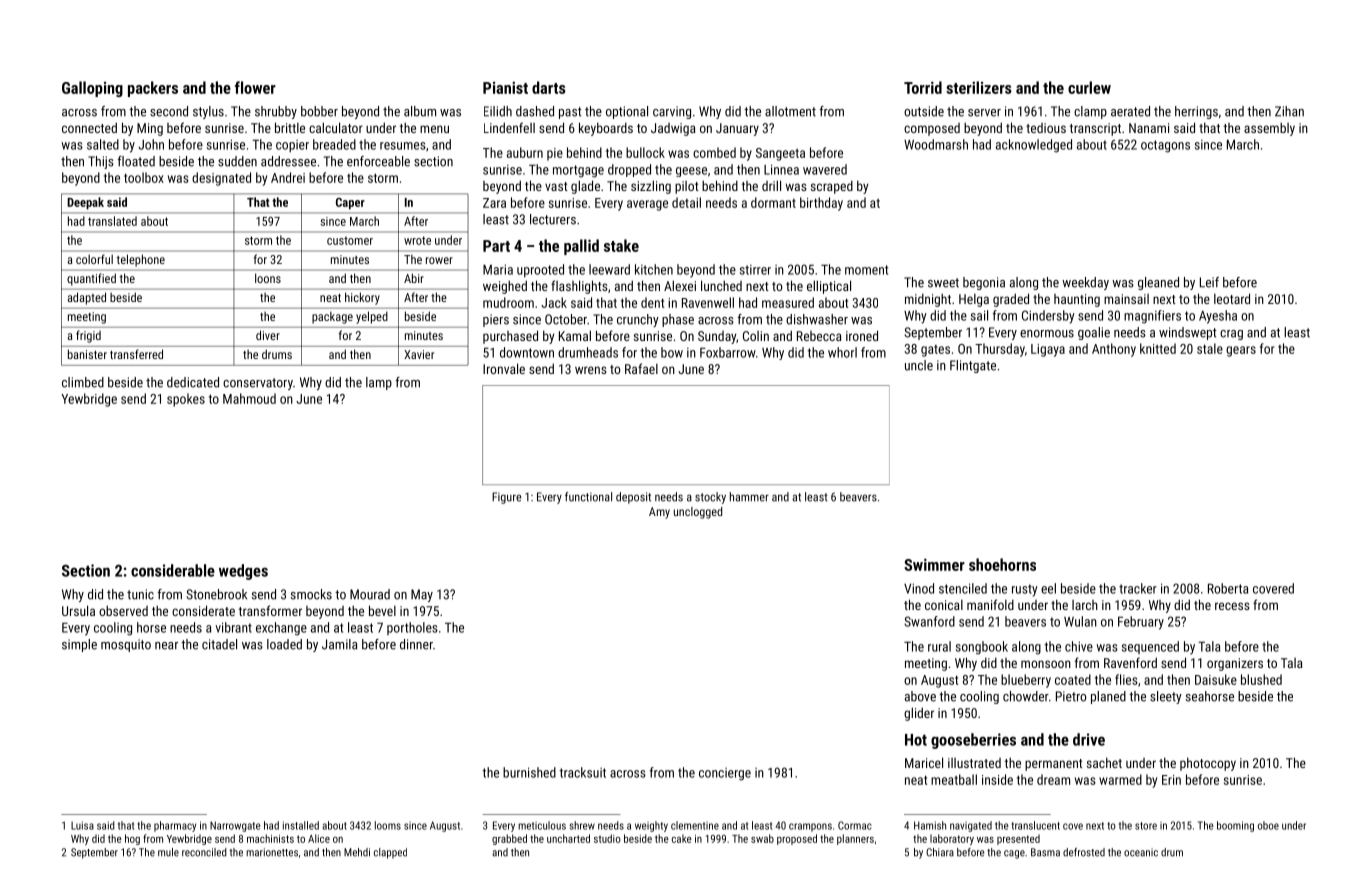  Describe the element at coordinates (773, 202) in the screenshot. I see `dormant` at that location.
